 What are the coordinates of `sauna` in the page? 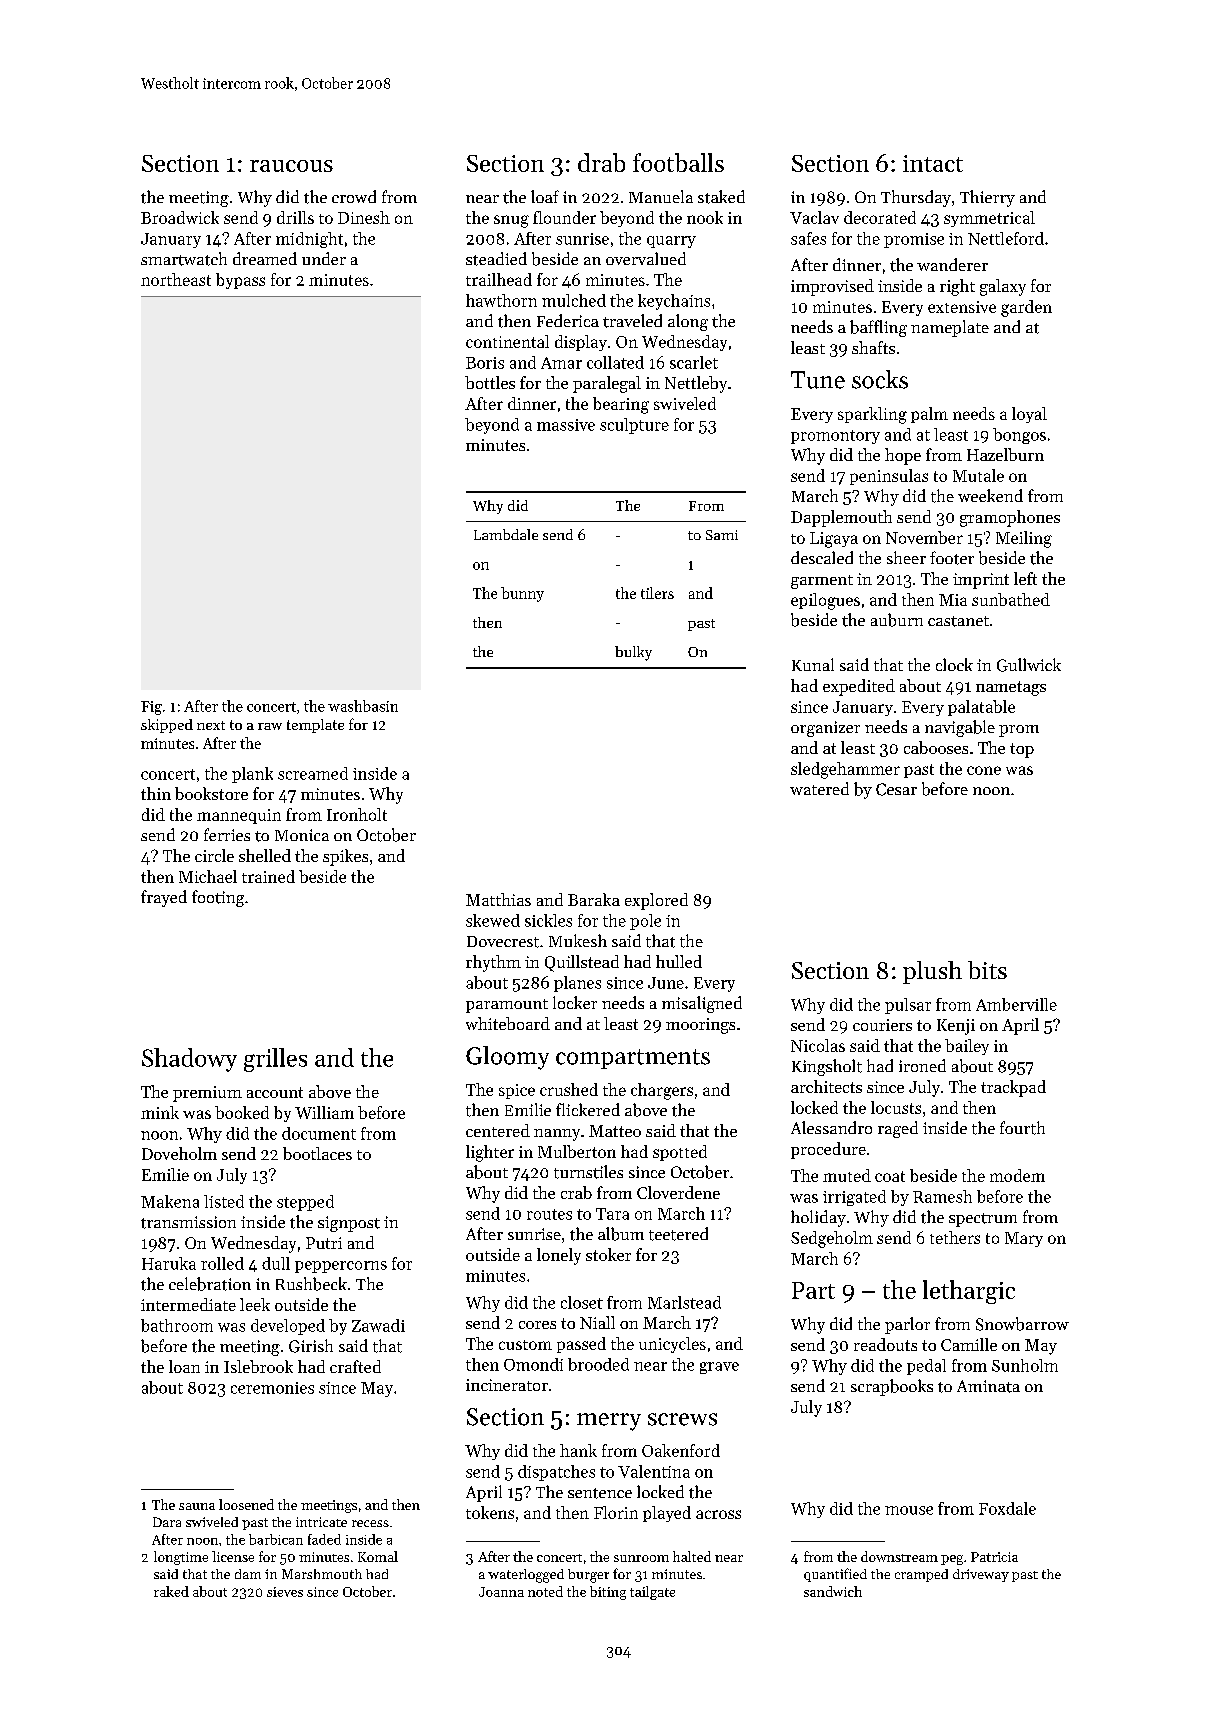 It's located at (197, 1506).
